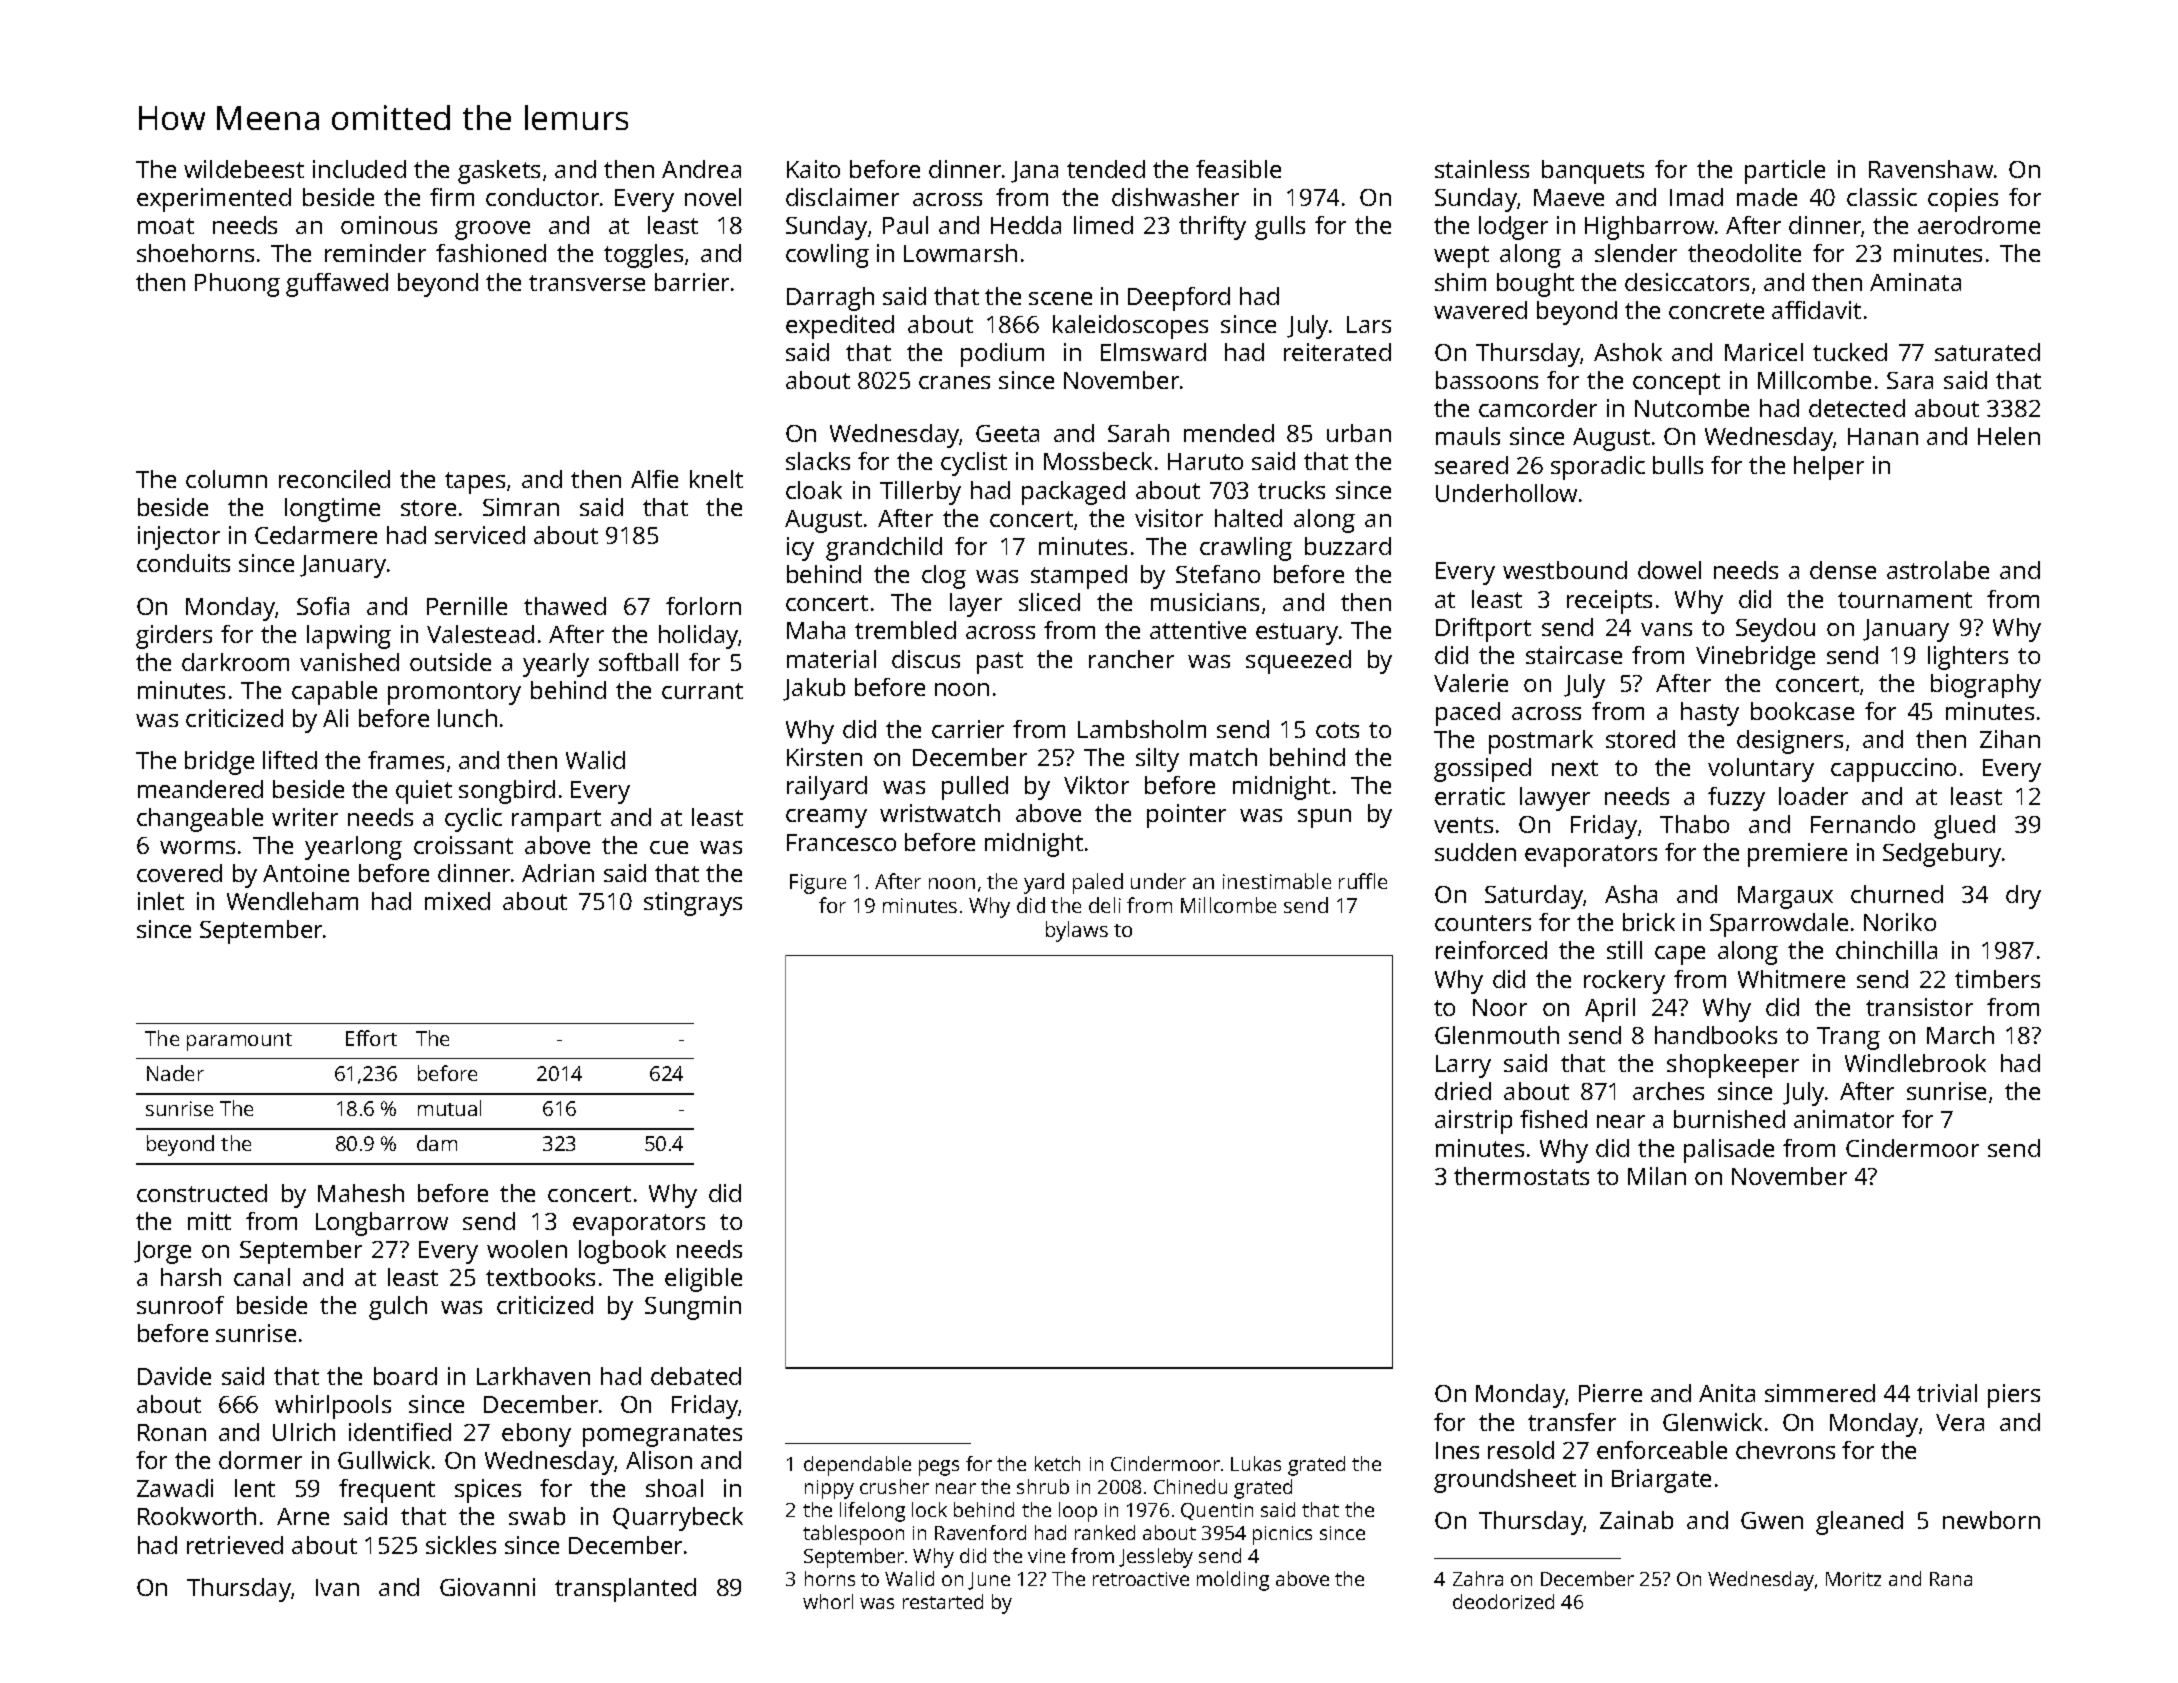 This screenshot has width=2178, height=1683. What do you see at coordinates (1729, 1151) in the screenshot?
I see `palisade` at bounding box center [1729, 1151].
